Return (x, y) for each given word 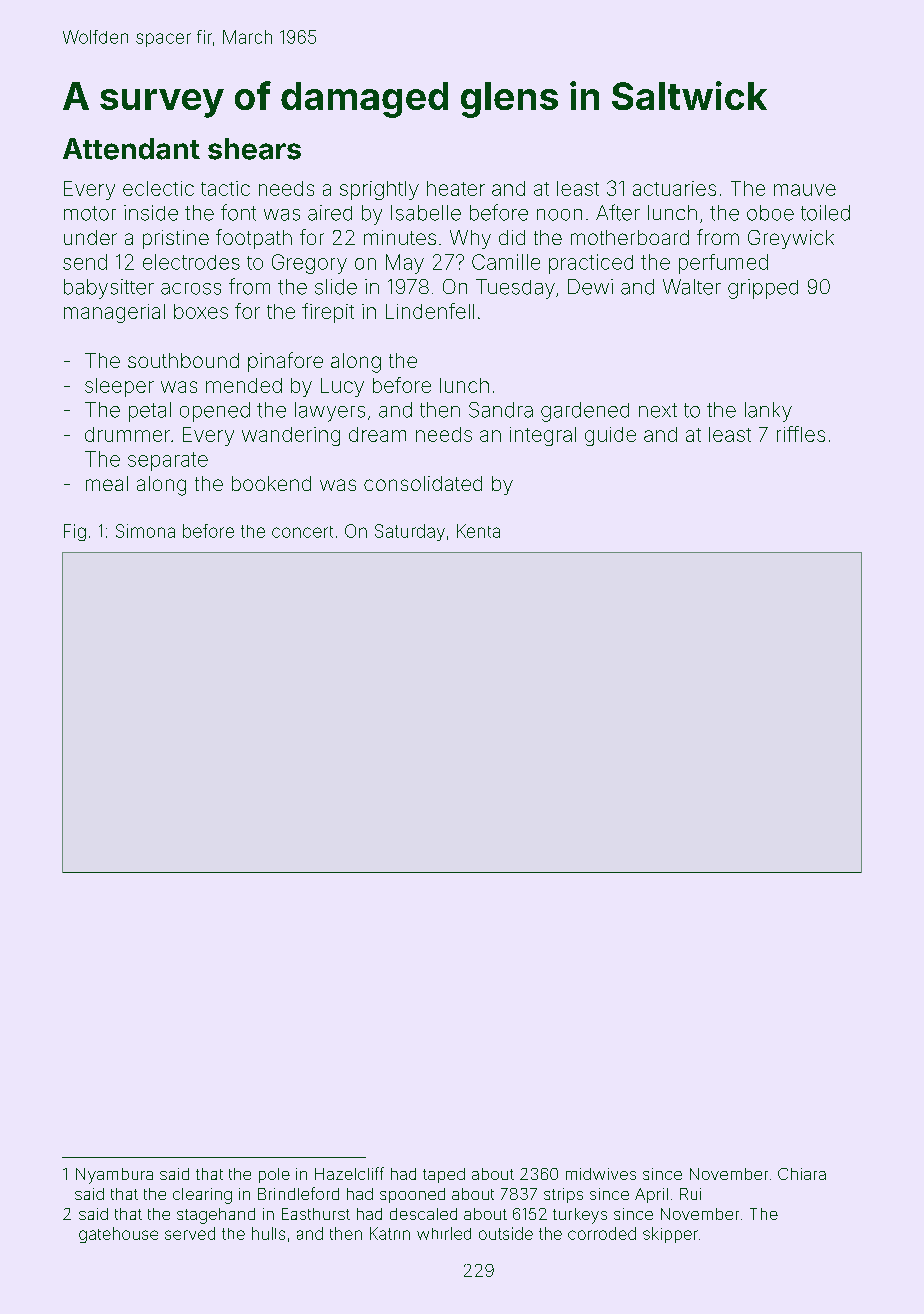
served (190, 1233)
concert (302, 532)
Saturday (410, 532)
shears (254, 149)
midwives (601, 1174)
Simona (145, 531)
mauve (805, 190)
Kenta (478, 531)
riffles (801, 434)
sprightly (379, 190)
